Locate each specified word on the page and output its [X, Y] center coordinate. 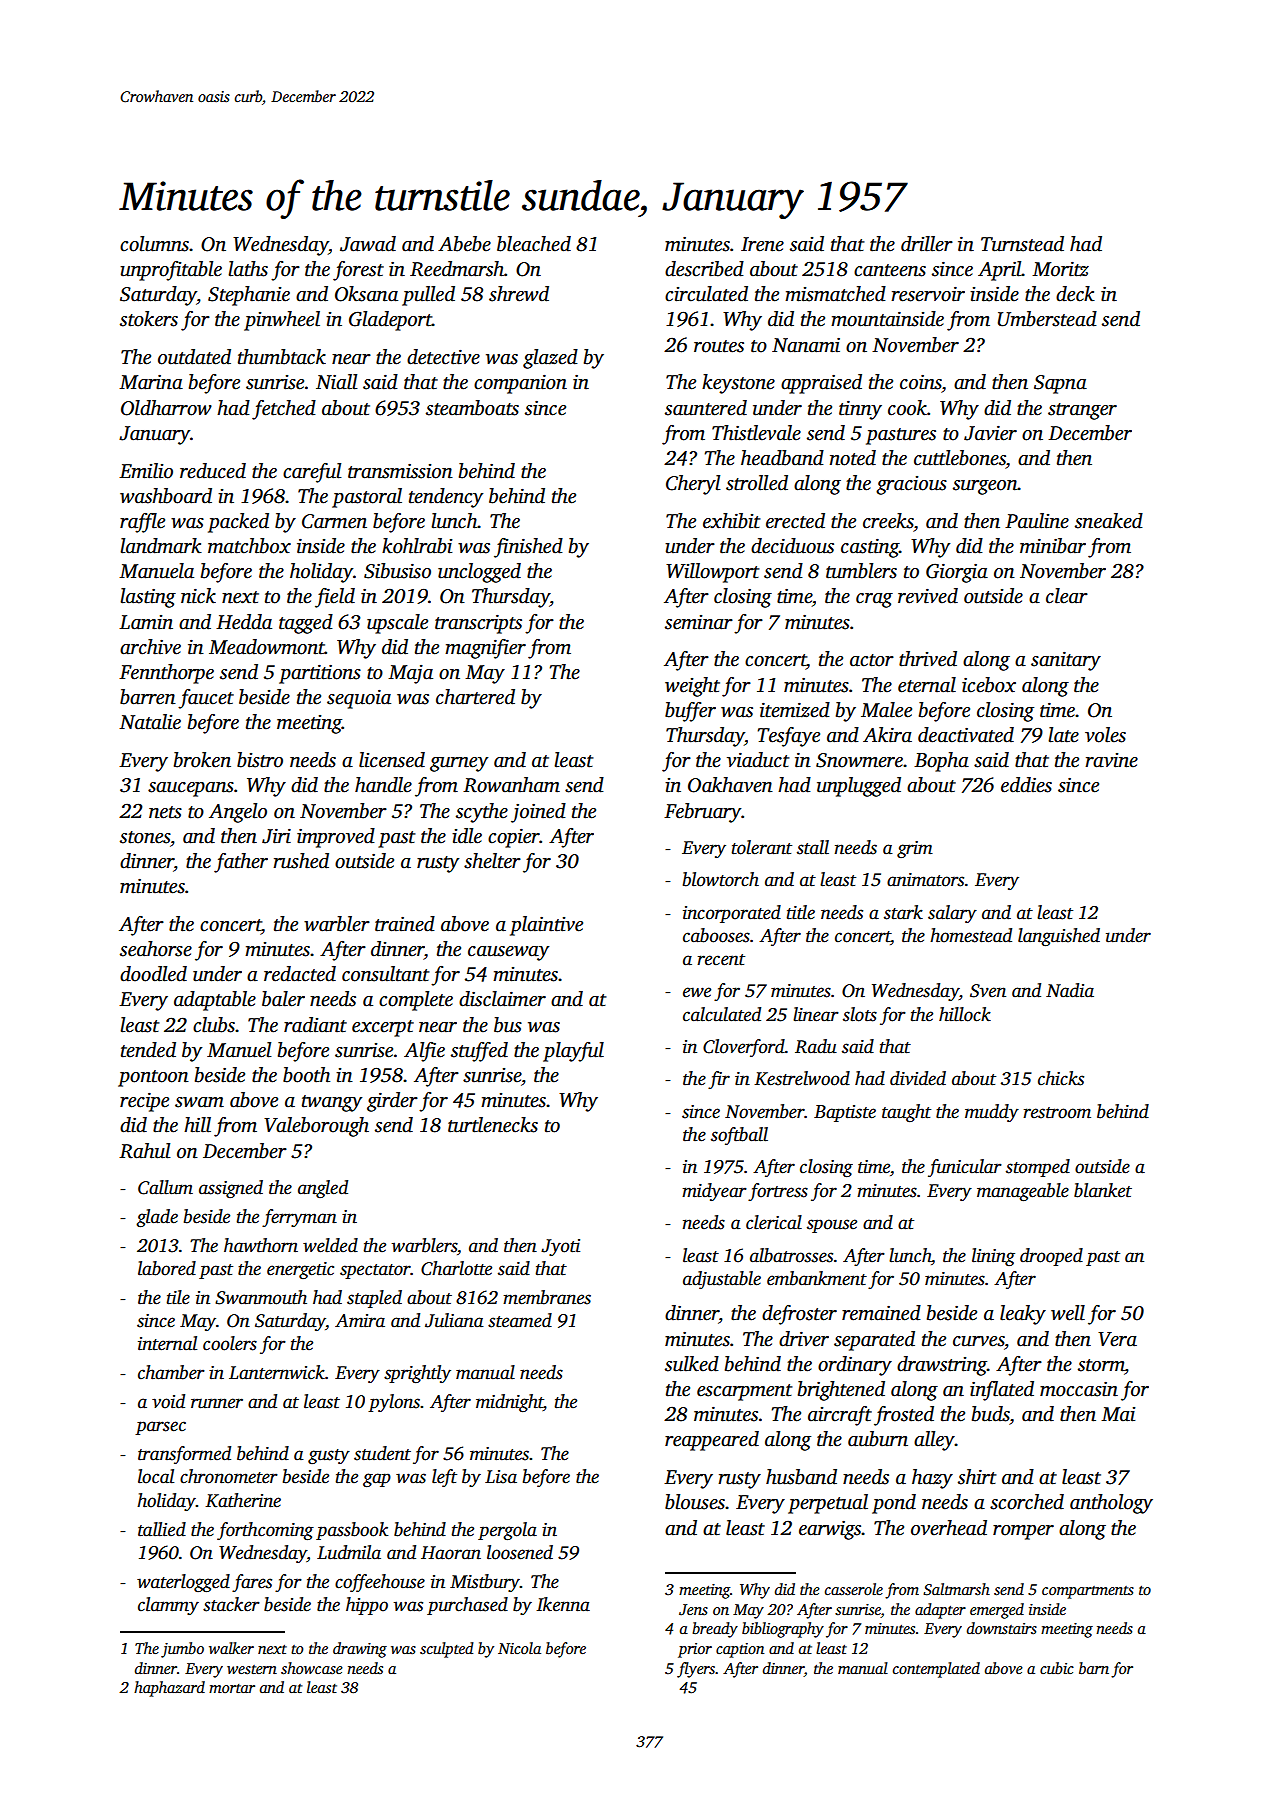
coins [921, 382]
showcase [312, 1668]
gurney [459, 764]
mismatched [835, 294]
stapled [374, 1299]
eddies [1026, 785]
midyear [714, 1192]
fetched [284, 410]
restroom [1057, 1113]
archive [150, 647]
